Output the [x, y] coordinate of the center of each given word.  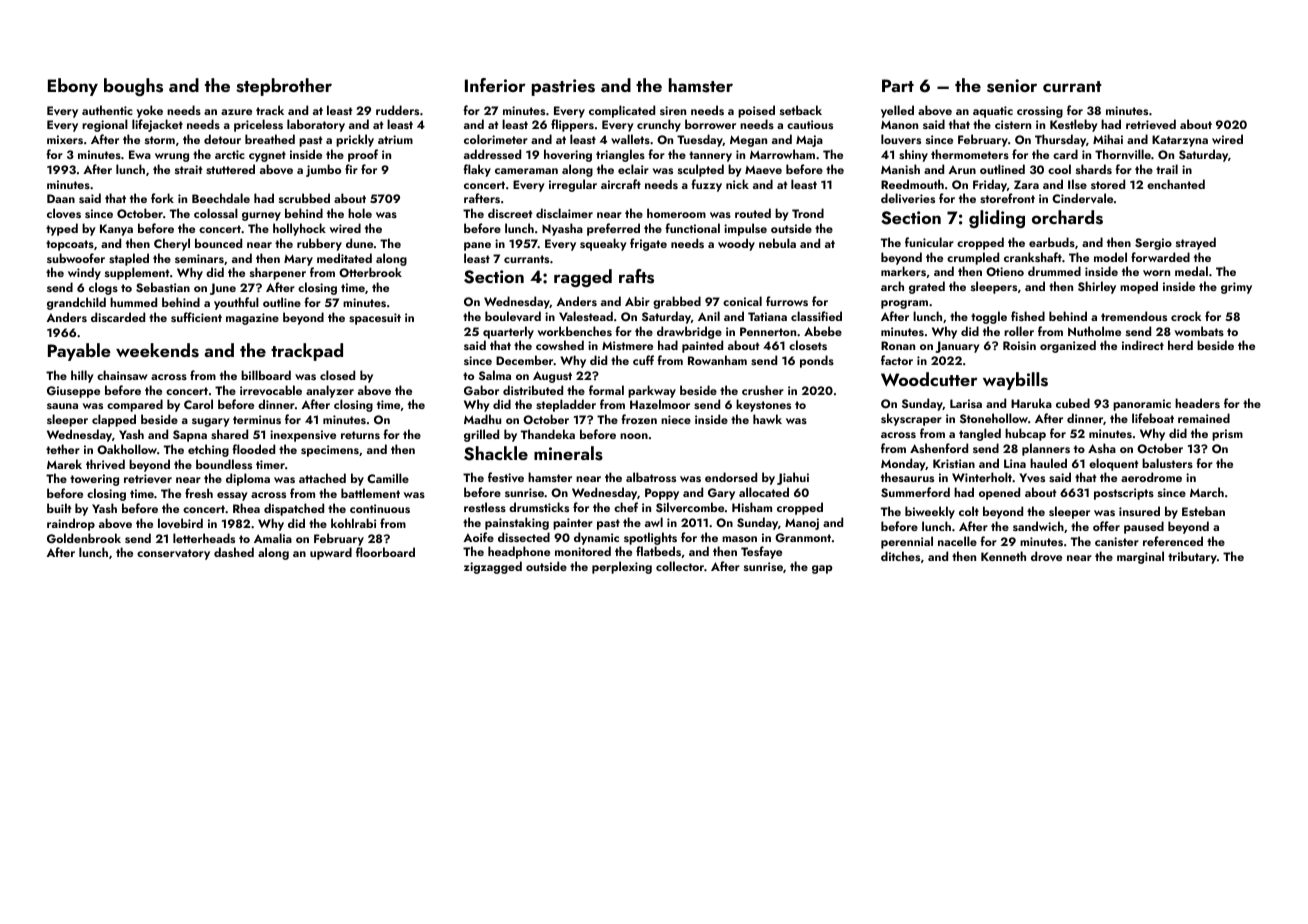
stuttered [230, 169]
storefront [1007, 198]
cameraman [526, 171]
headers [1197, 403]
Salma [495, 375]
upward [331, 553]
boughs [133, 87]
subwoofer [76, 258]
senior [1012, 86]
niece [676, 419]
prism [1227, 435]
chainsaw [122, 375]
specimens [330, 451]
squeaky [603, 244]
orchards [1067, 217]
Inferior [495, 85]
